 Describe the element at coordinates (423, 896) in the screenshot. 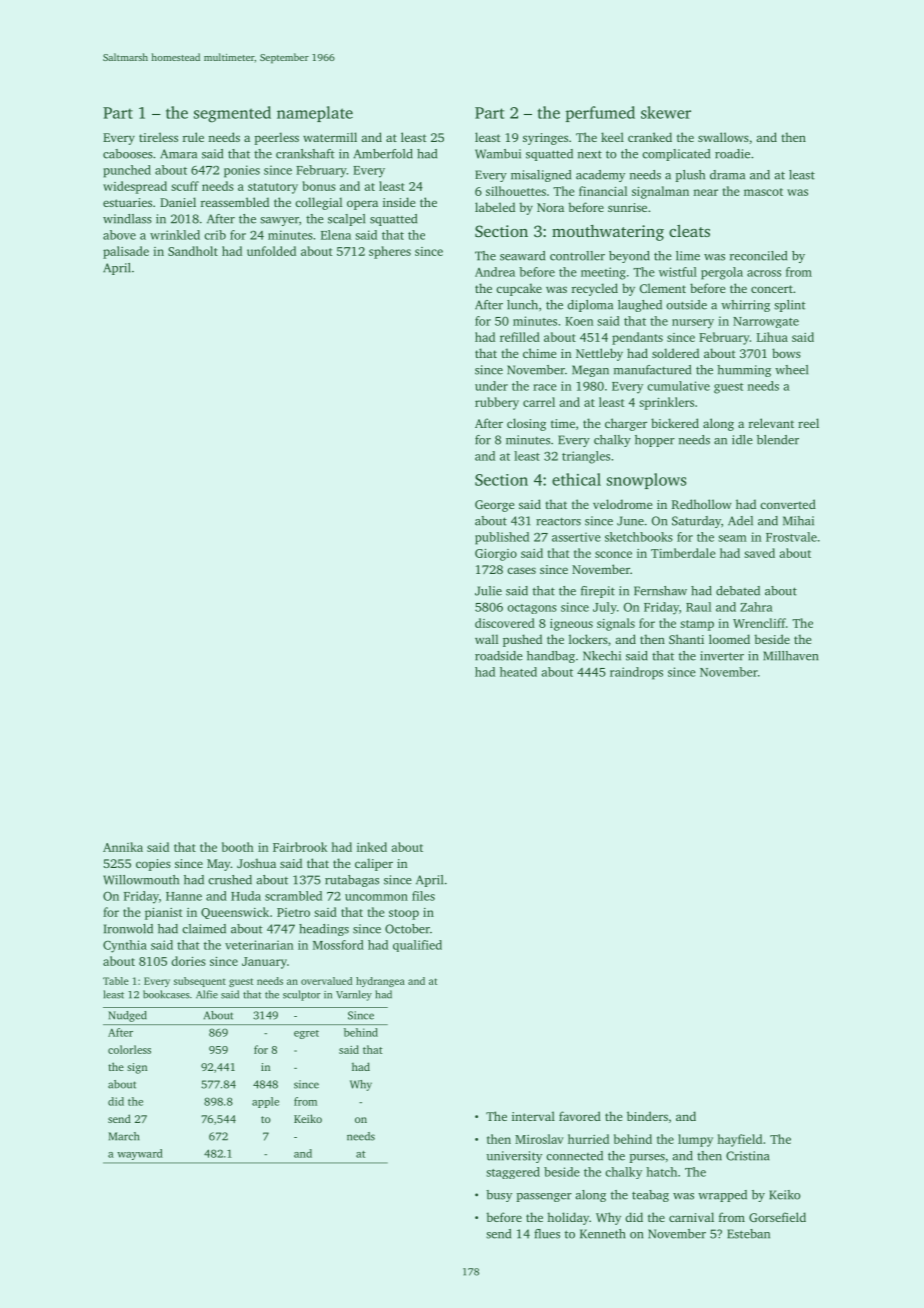

I see `files` at that location.
